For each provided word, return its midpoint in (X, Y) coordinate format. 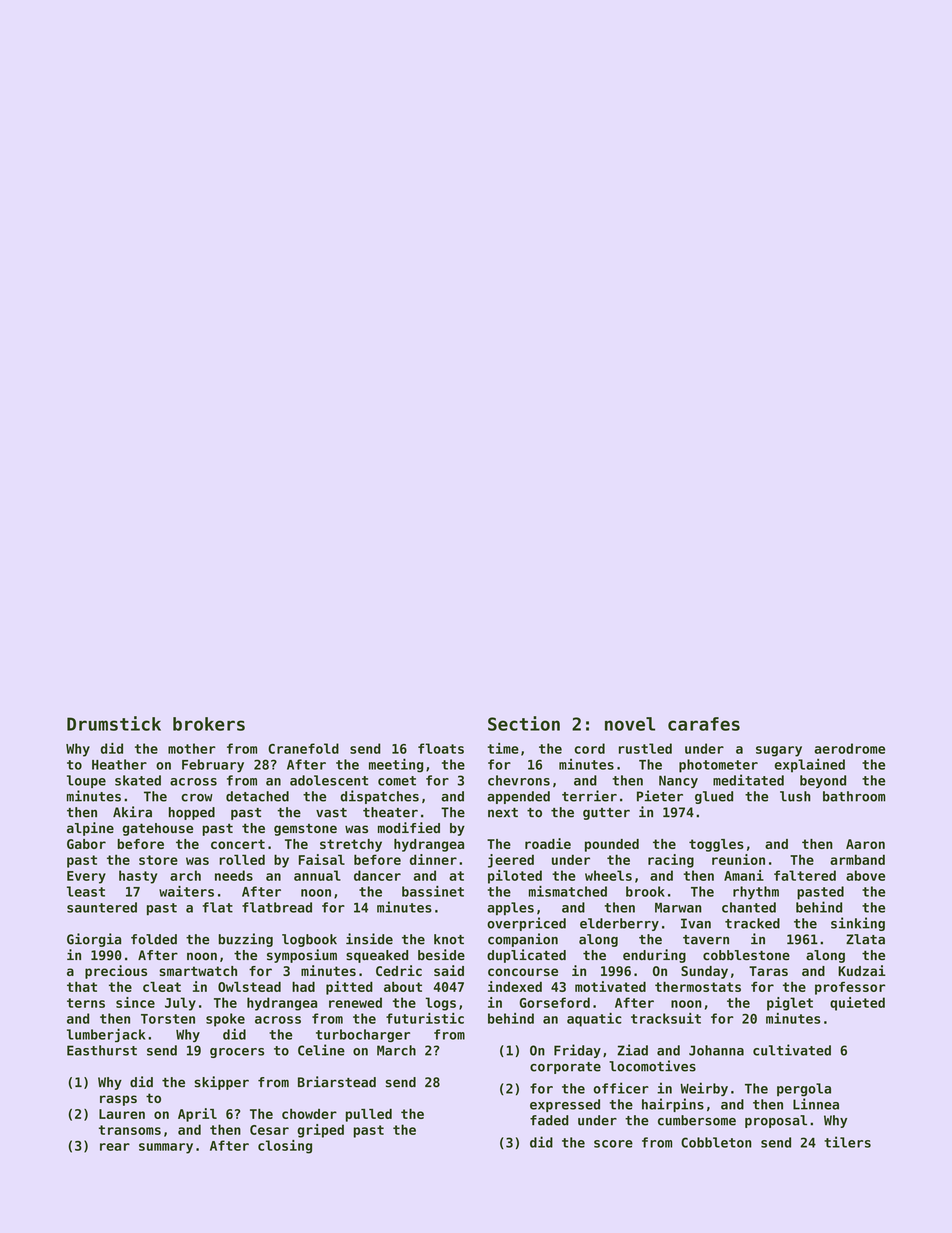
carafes (704, 724)
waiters (186, 891)
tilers (847, 1142)
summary (166, 1148)
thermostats (698, 986)
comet (397, 781)
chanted (749, 907)
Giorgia (94, 940)
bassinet (433, 891)
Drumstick (114, 723)
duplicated (526, 956)
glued (714, 797)
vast (331, 813)
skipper (222, 1083)
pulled (369, 1115)
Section (524, 723)
